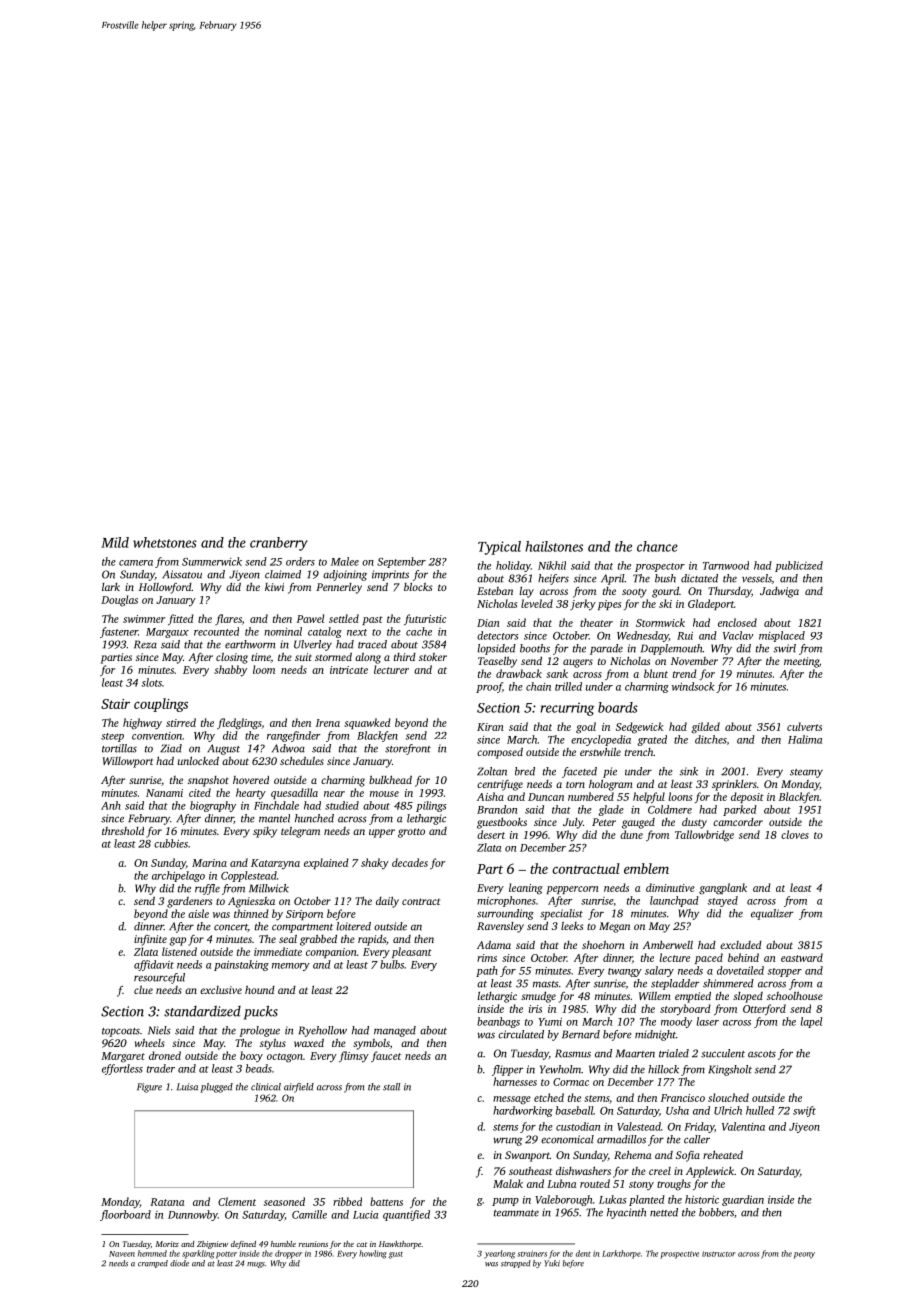  What do you see at coordinates (804, 1111) in the document?
I see `swift` at bounding box center [804, 1111].
